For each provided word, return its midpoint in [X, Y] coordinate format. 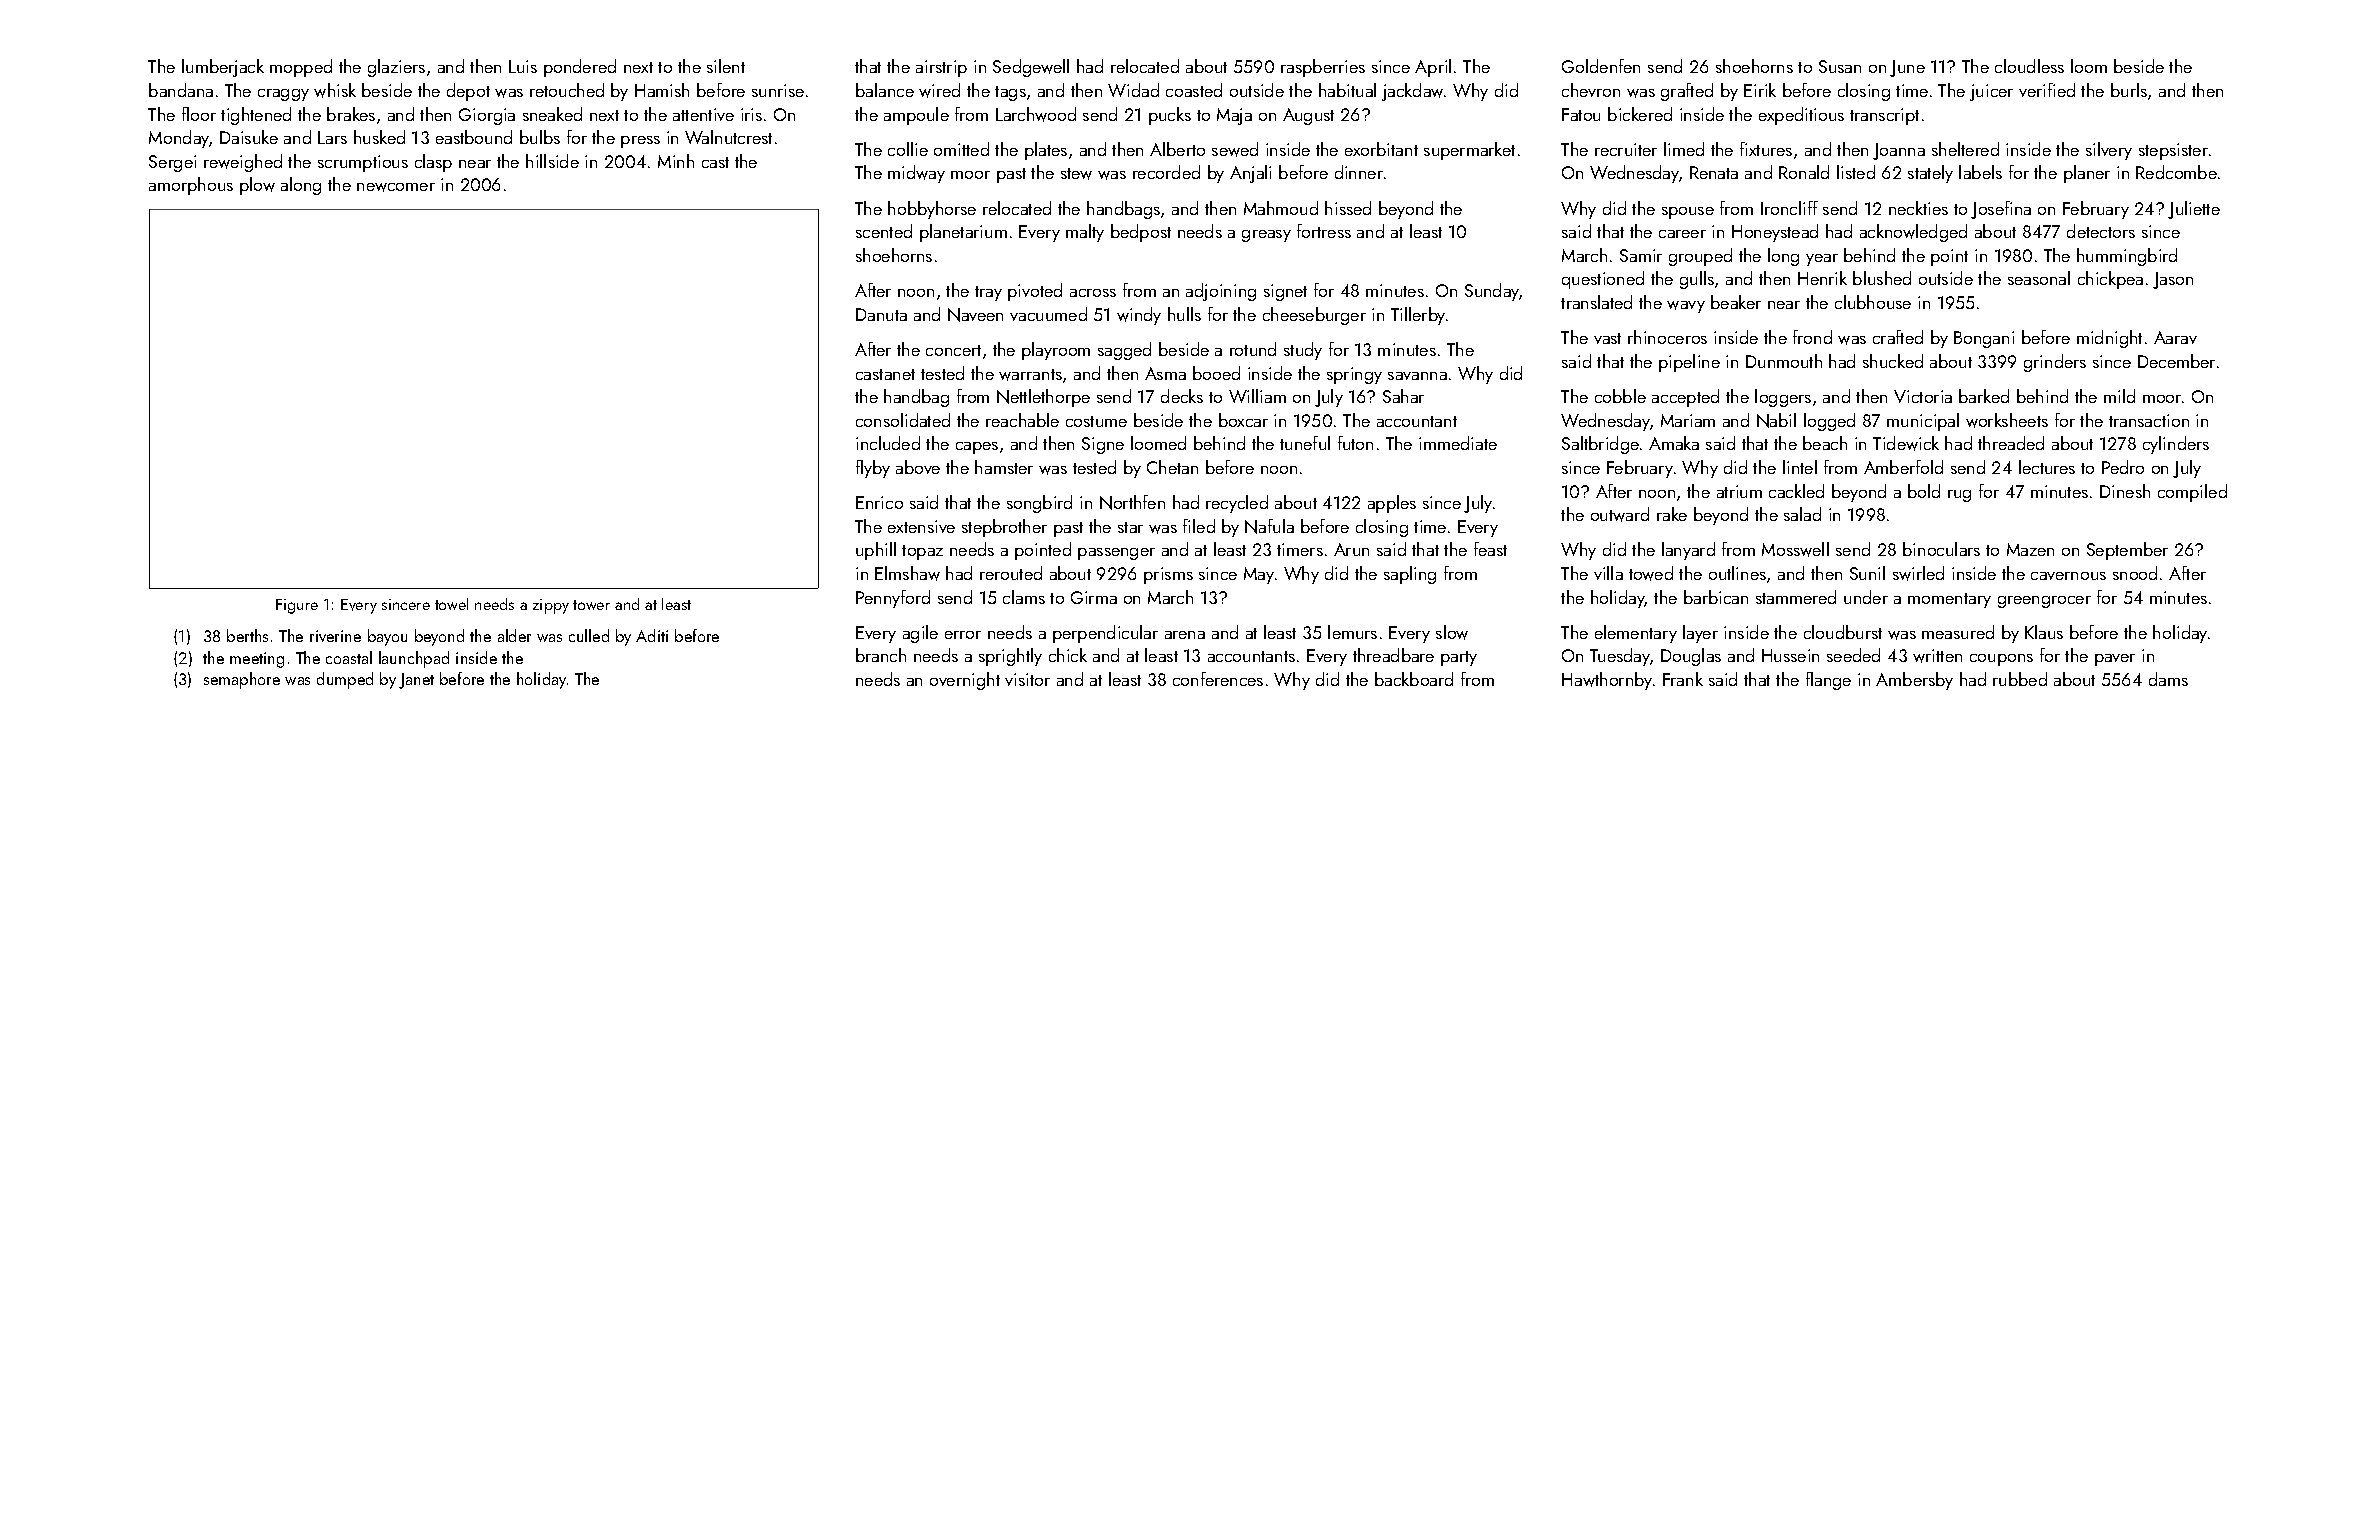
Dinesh [2125, 491]
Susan [1840, 66]
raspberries [1323, 68]
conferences [1218, 679]
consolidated [903, 420]
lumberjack [223, 68]
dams [2168, 679]
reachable [1022, 420]
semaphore [242, 680]
